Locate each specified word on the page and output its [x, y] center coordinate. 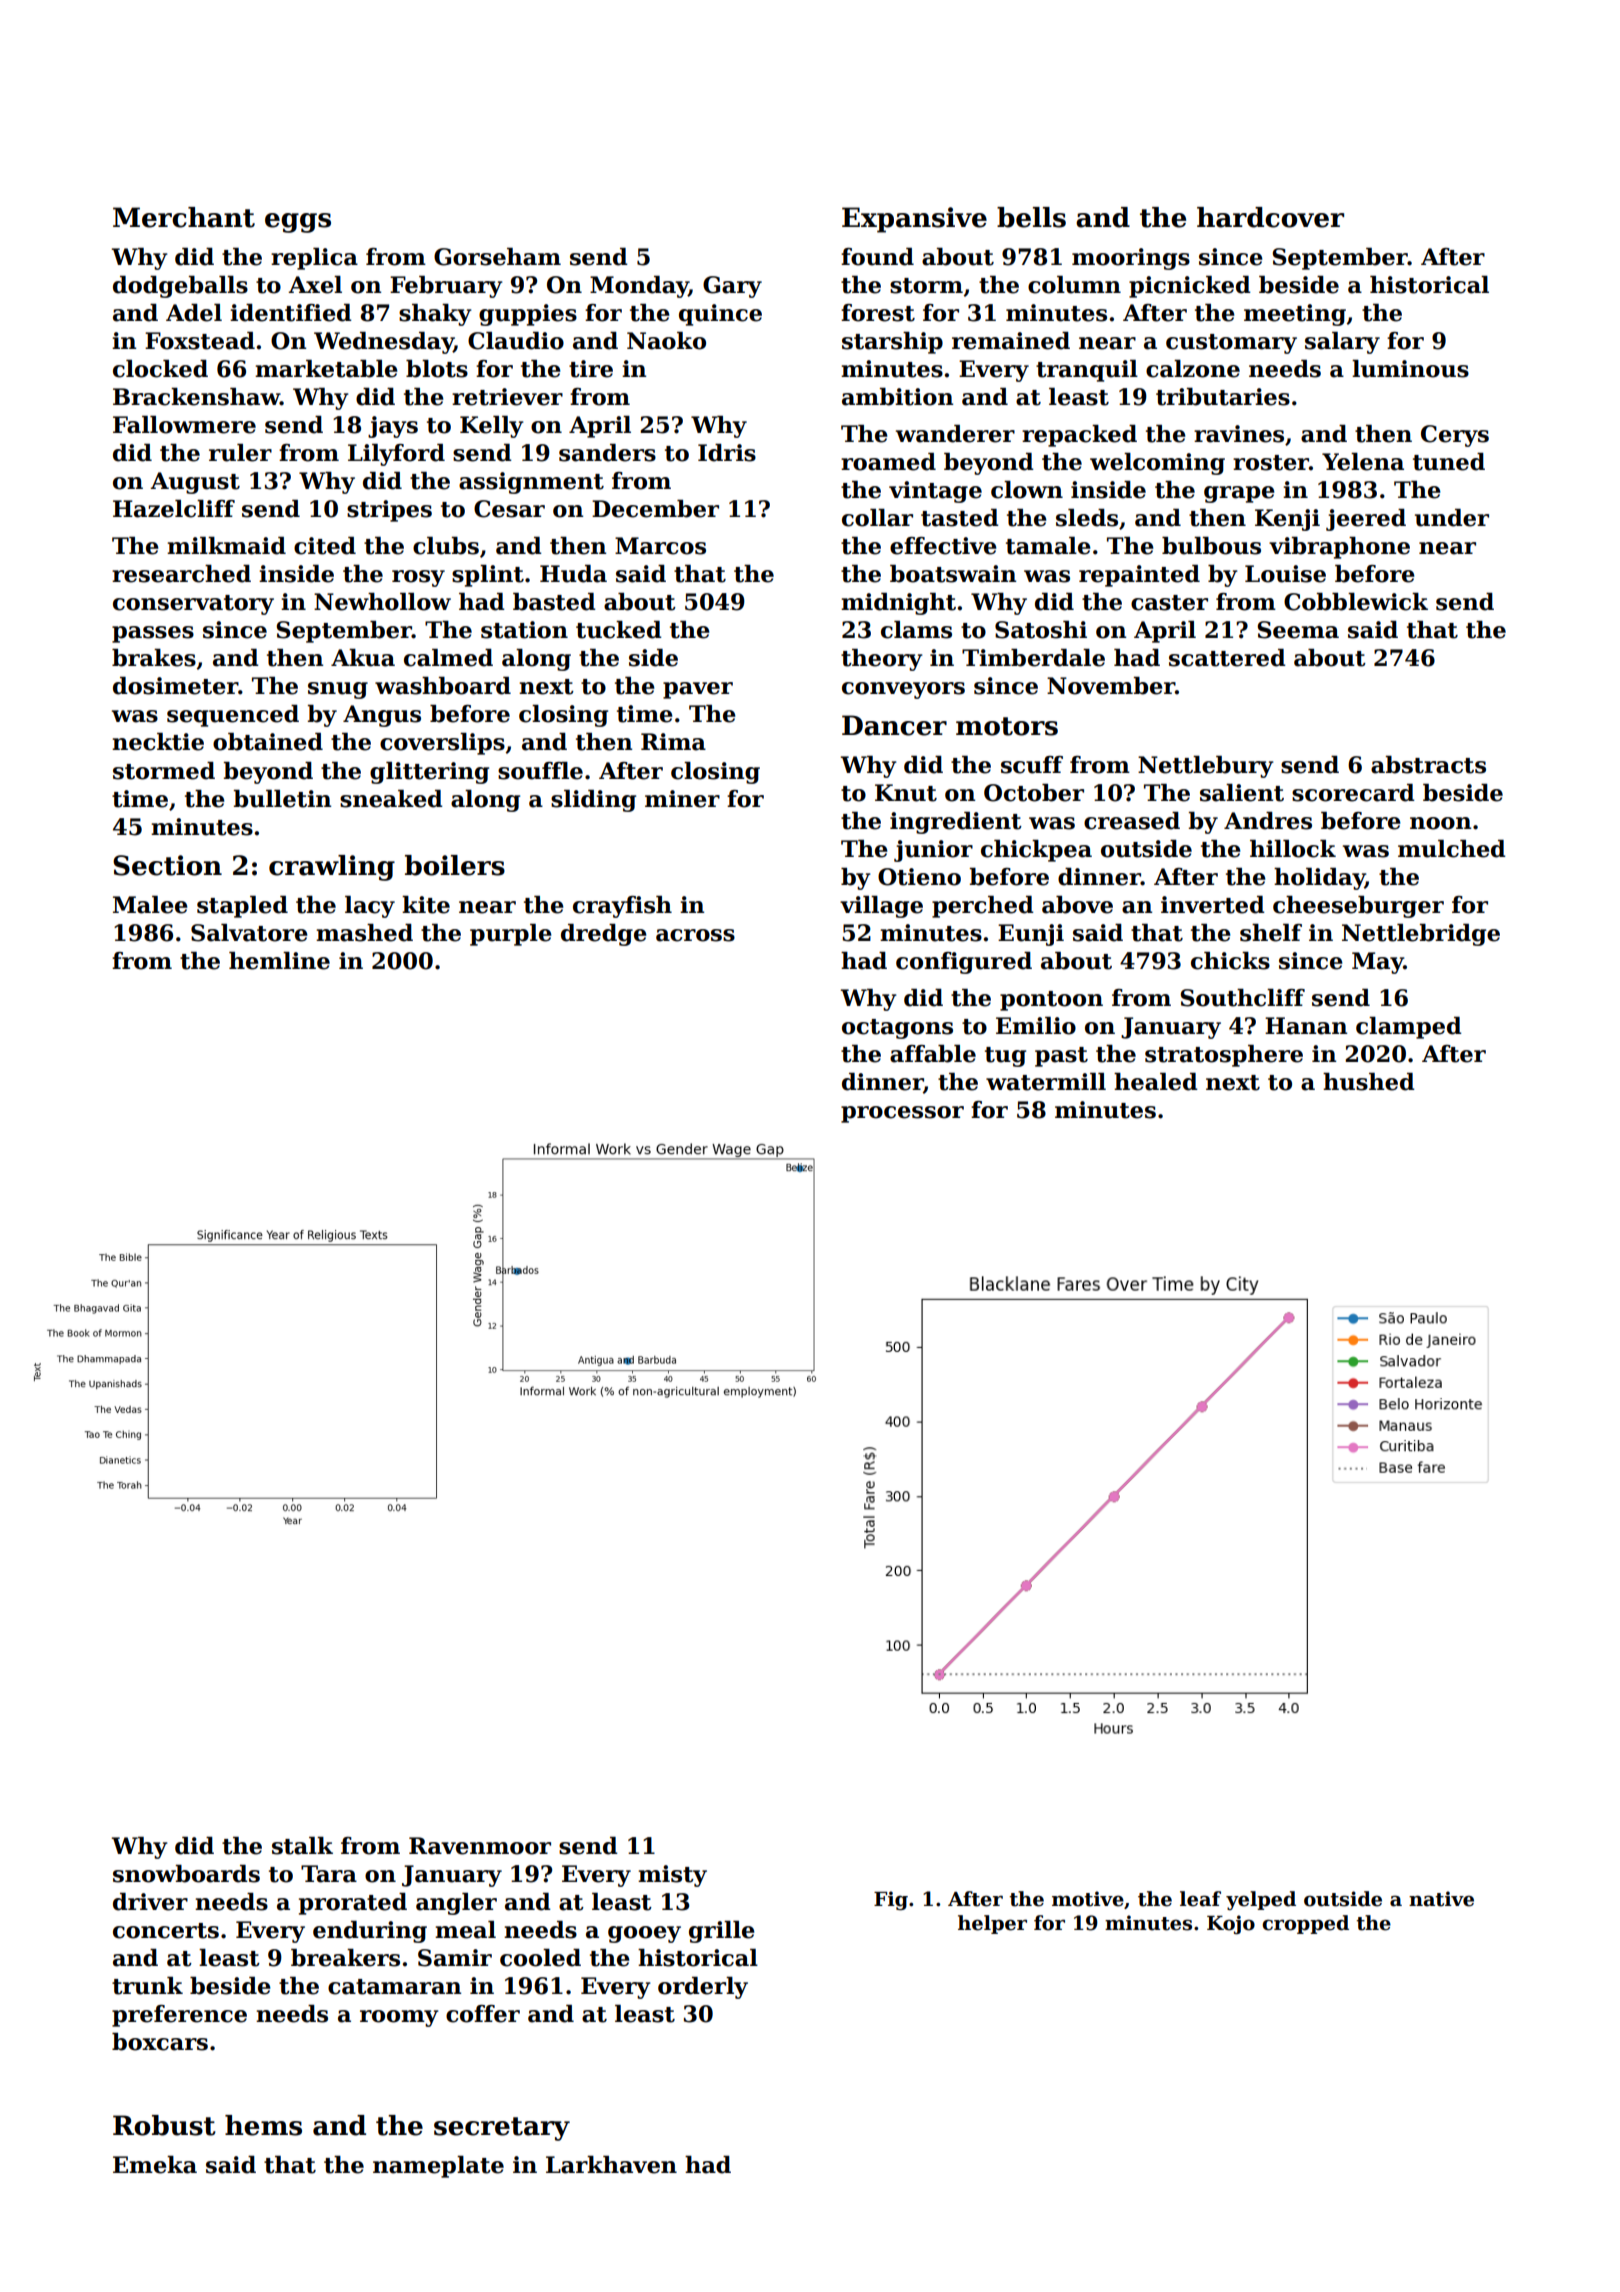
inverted [1213, 905]
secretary [502, 2129]
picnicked [1190, 287]
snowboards [186, 1874]
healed [1156, 1082]
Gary [732, 287]
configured [964, 963]
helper [992, 1924]
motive [1088, 1899]
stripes [389, 511]
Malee [150, 905]
